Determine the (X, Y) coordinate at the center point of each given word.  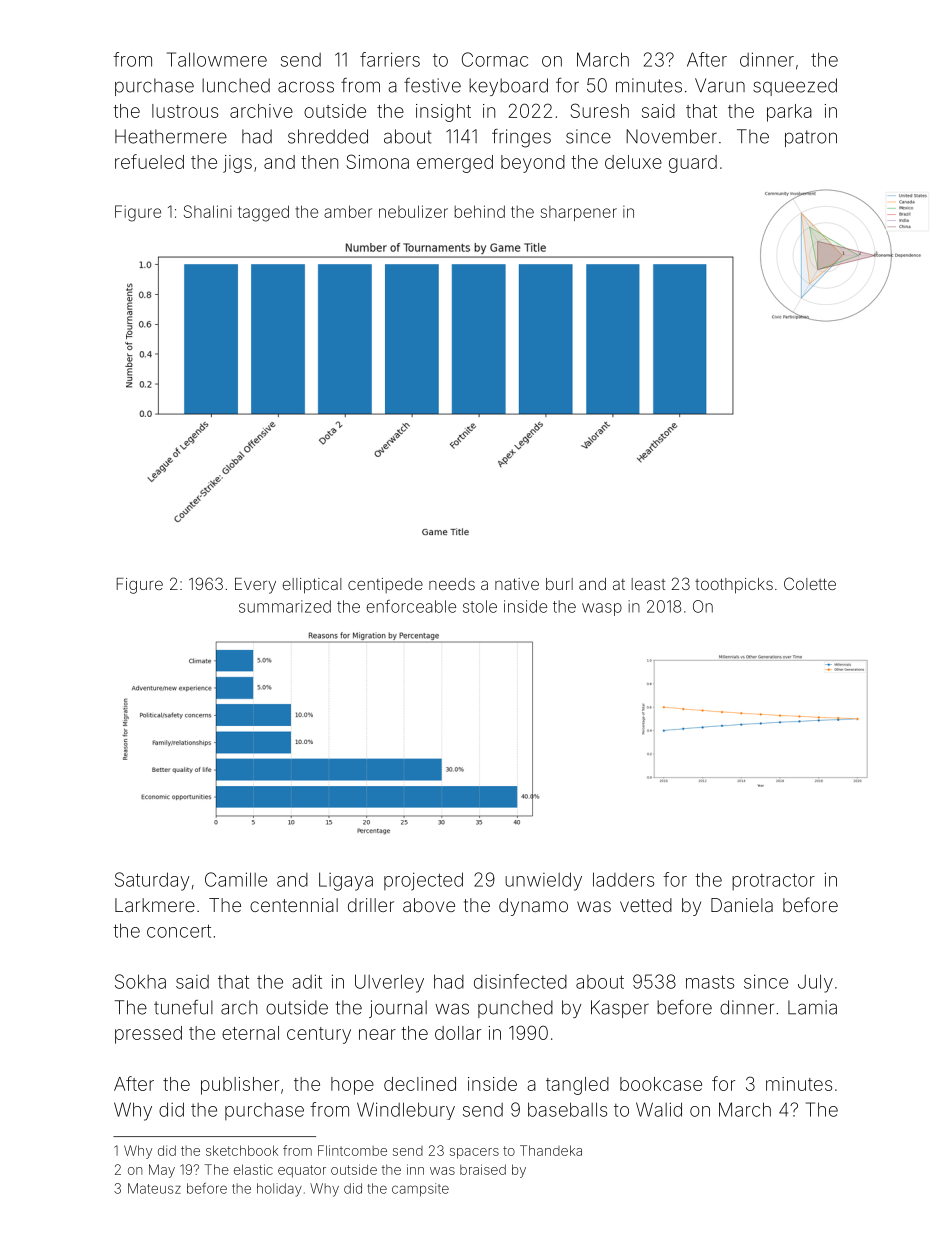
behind (480, 211)
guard (693, 164)
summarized (285, 606)
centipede (385, 585)
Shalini (208, 211)
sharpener (579, 213)
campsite (420, 1189)
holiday (279, 1190)
